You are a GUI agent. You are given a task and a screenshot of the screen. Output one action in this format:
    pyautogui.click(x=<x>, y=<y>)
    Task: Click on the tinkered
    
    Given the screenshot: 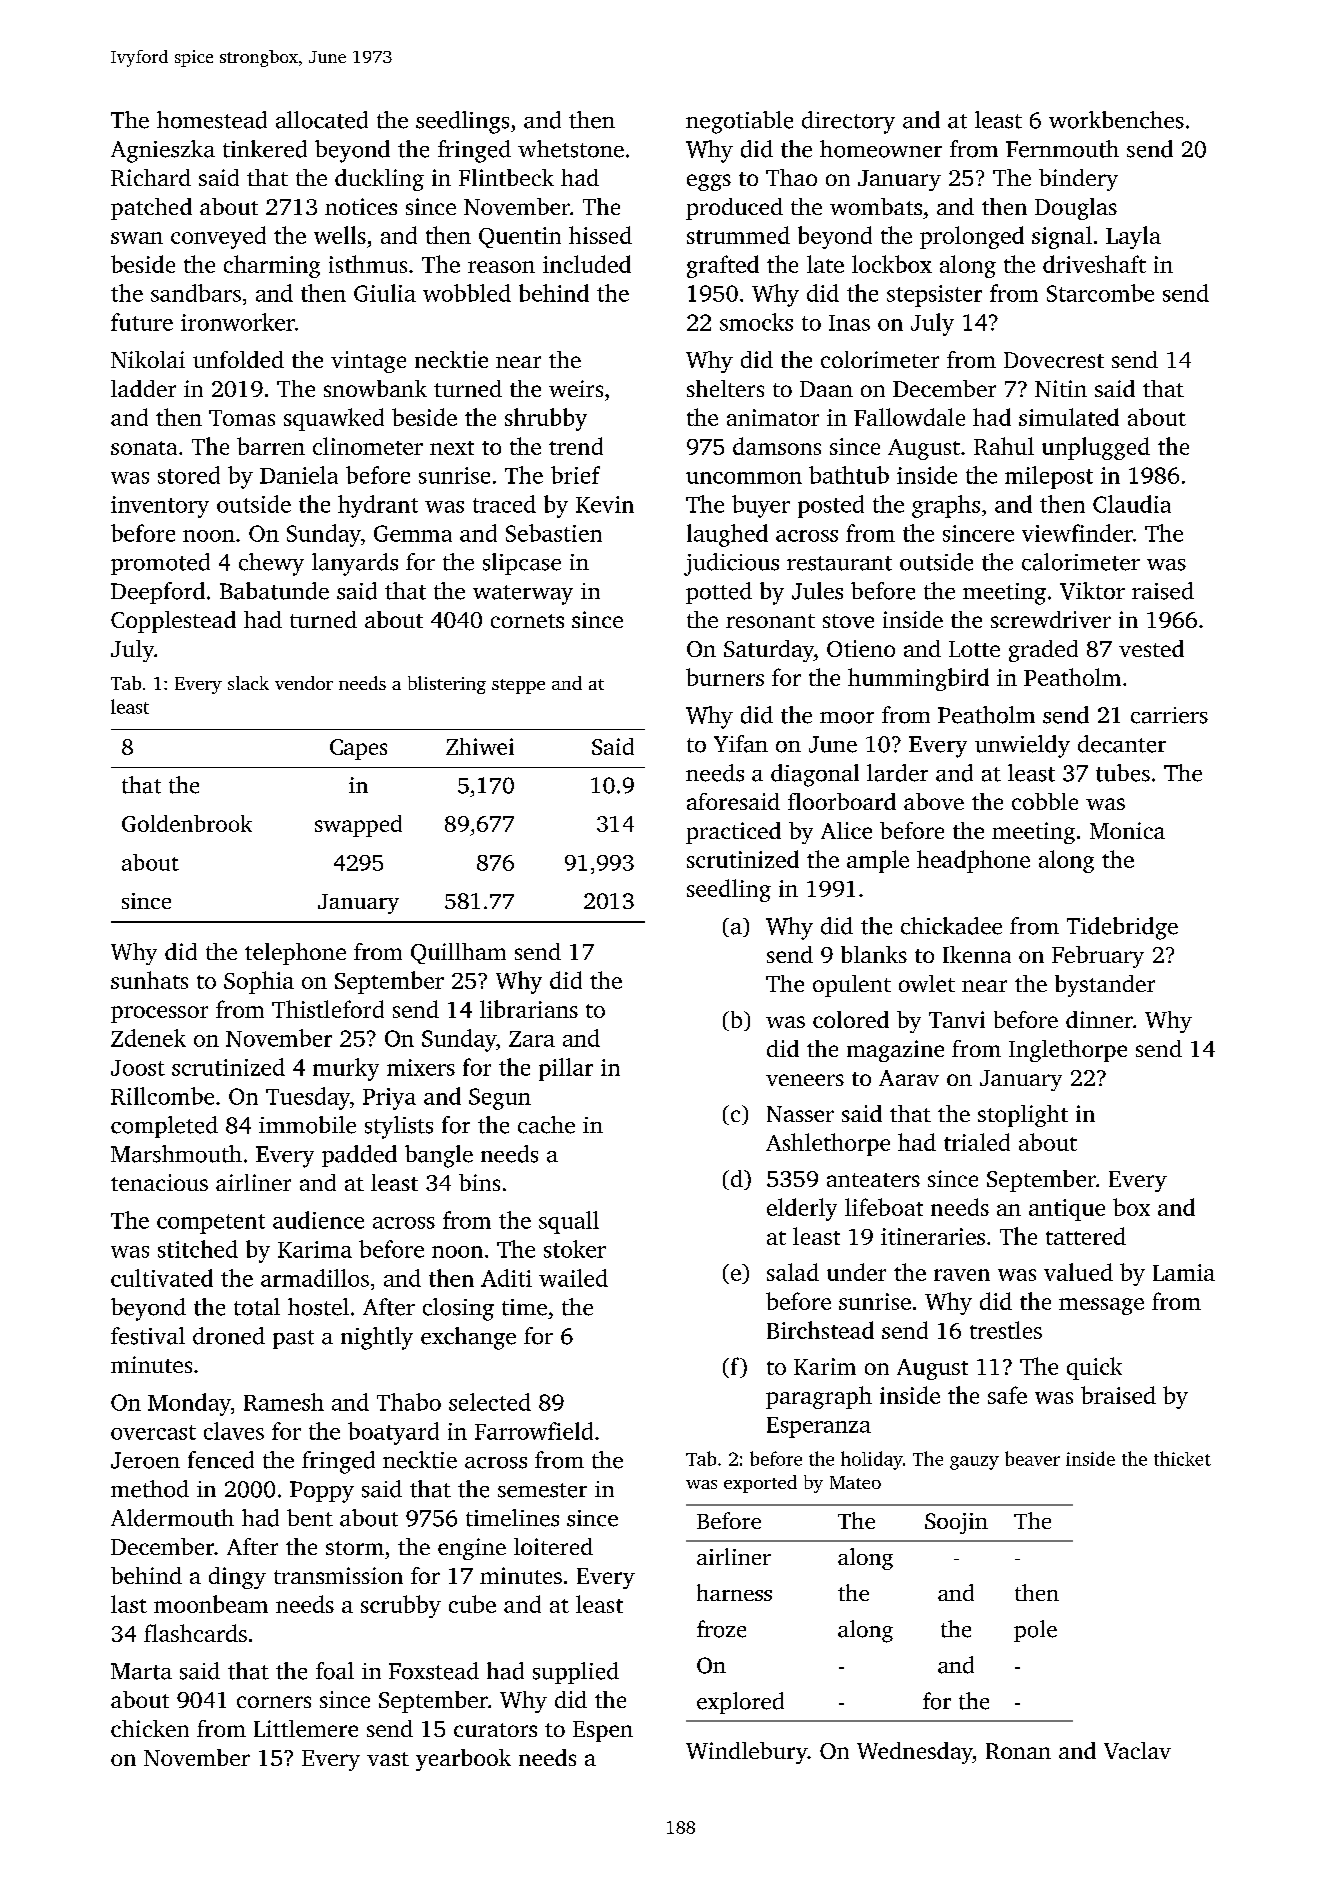 What is the action you would take?
    pyautogui.click(x=265, y=149)
